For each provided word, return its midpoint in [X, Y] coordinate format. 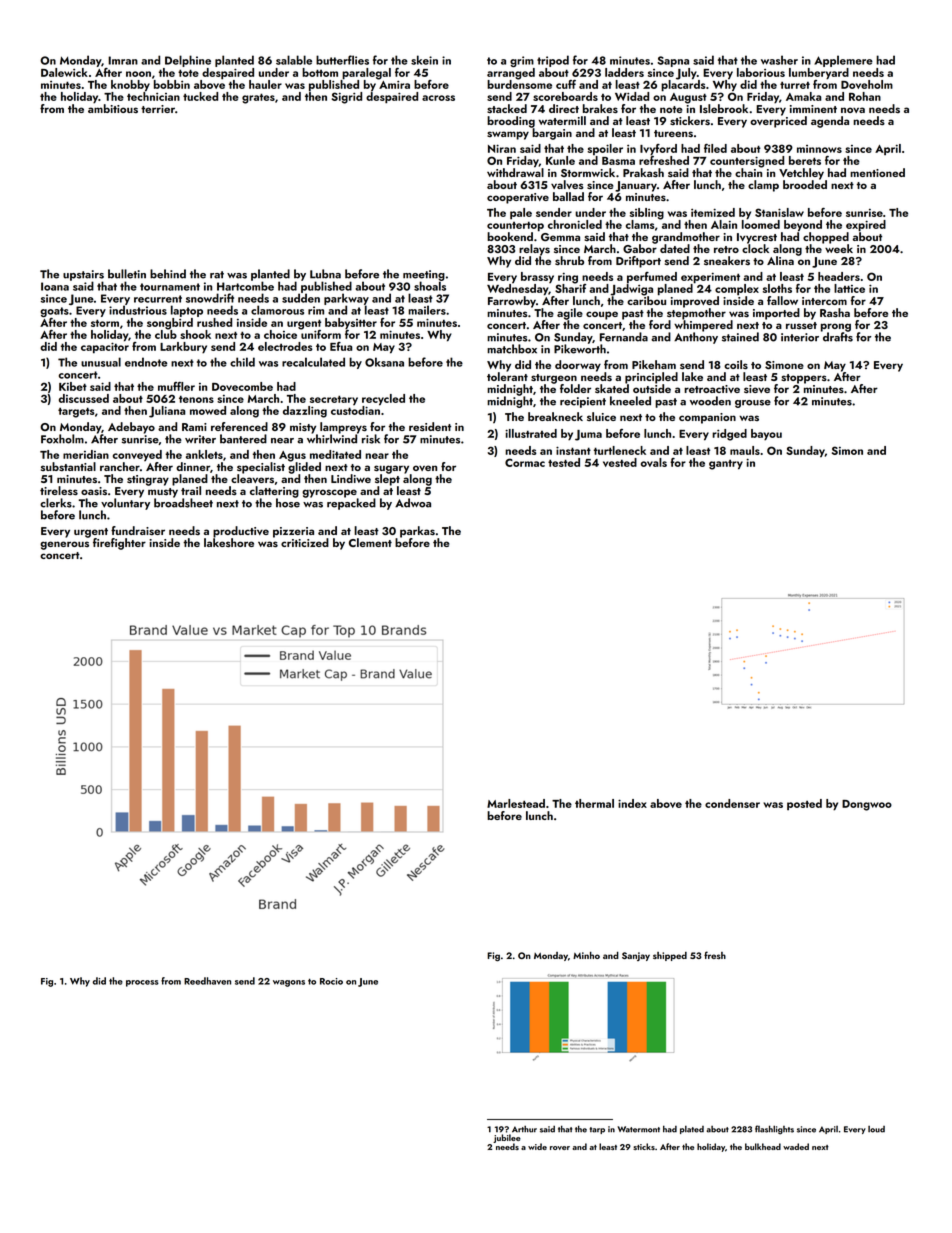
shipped [670, 956]
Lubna [325, 274]
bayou [766, 434]
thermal [594, 803]
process [142, 983]
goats [54, 312]
